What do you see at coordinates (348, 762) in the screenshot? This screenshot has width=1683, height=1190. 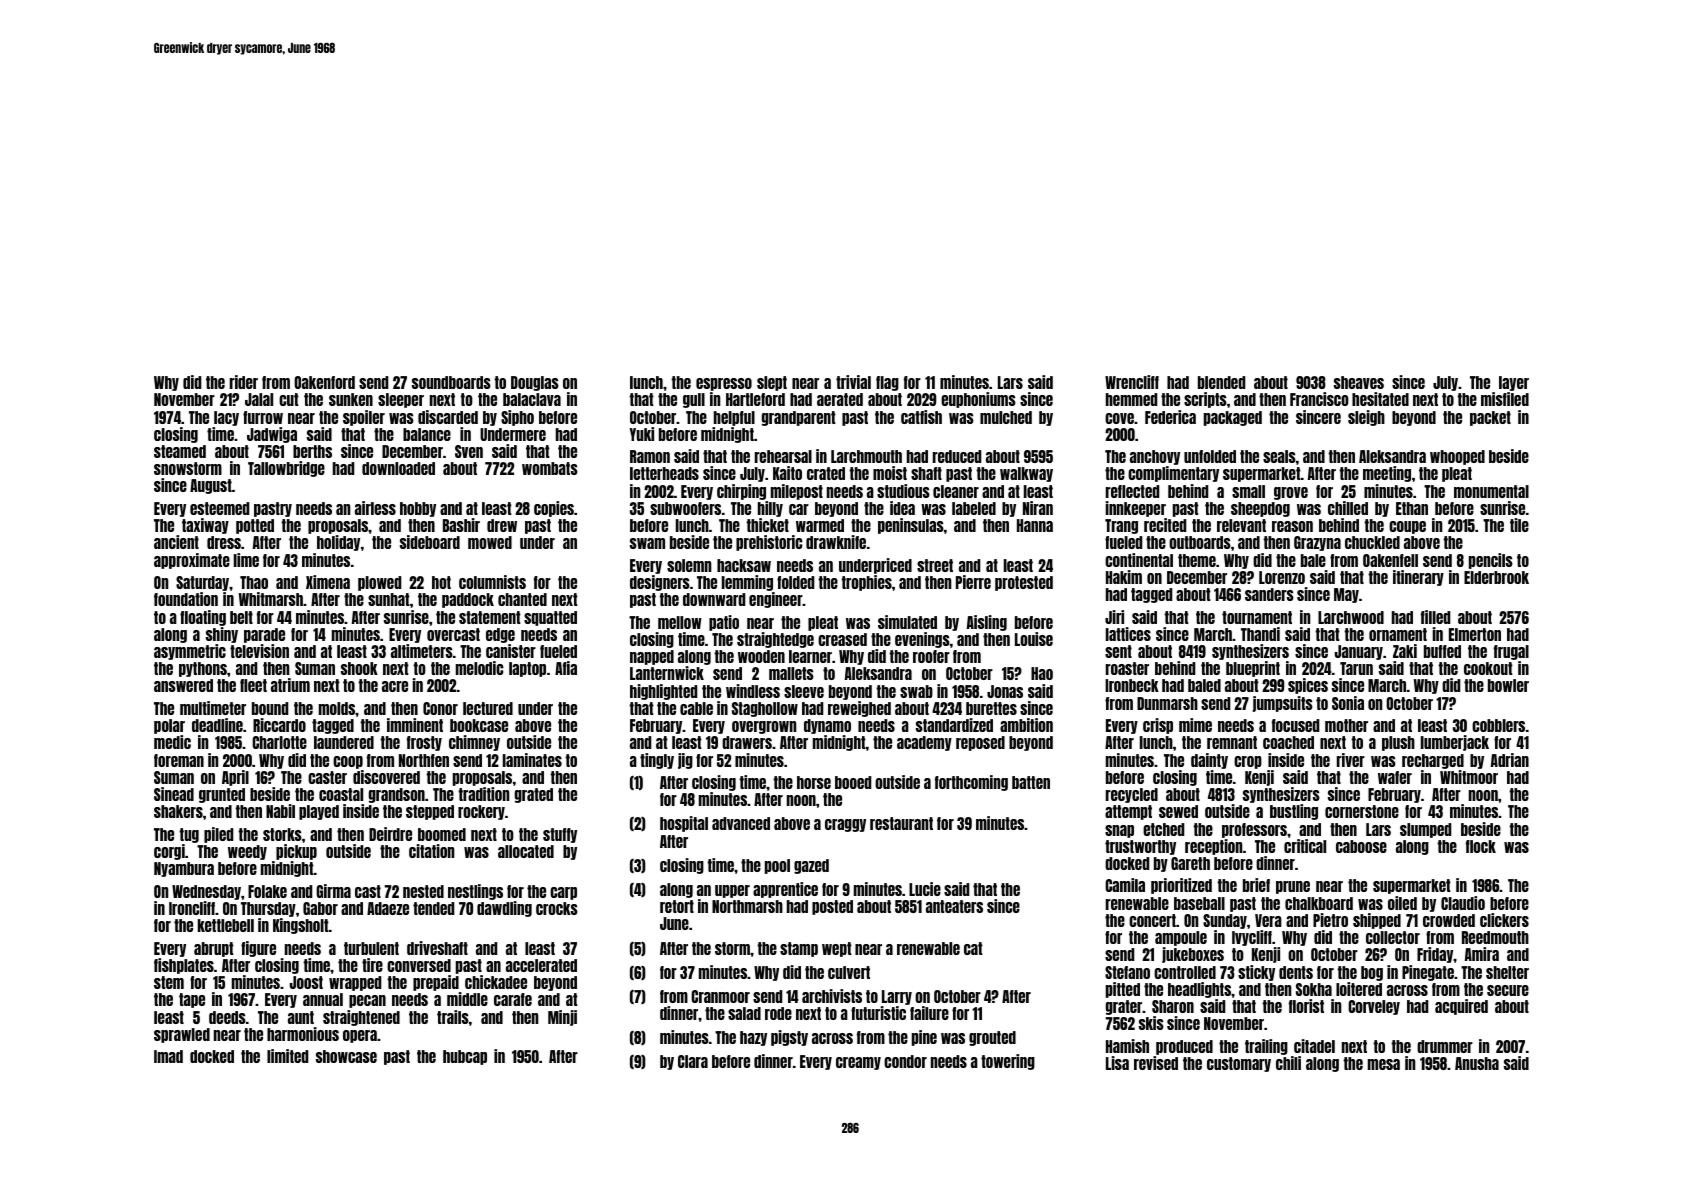 I see `coop` at bounding box center [348, 762].
